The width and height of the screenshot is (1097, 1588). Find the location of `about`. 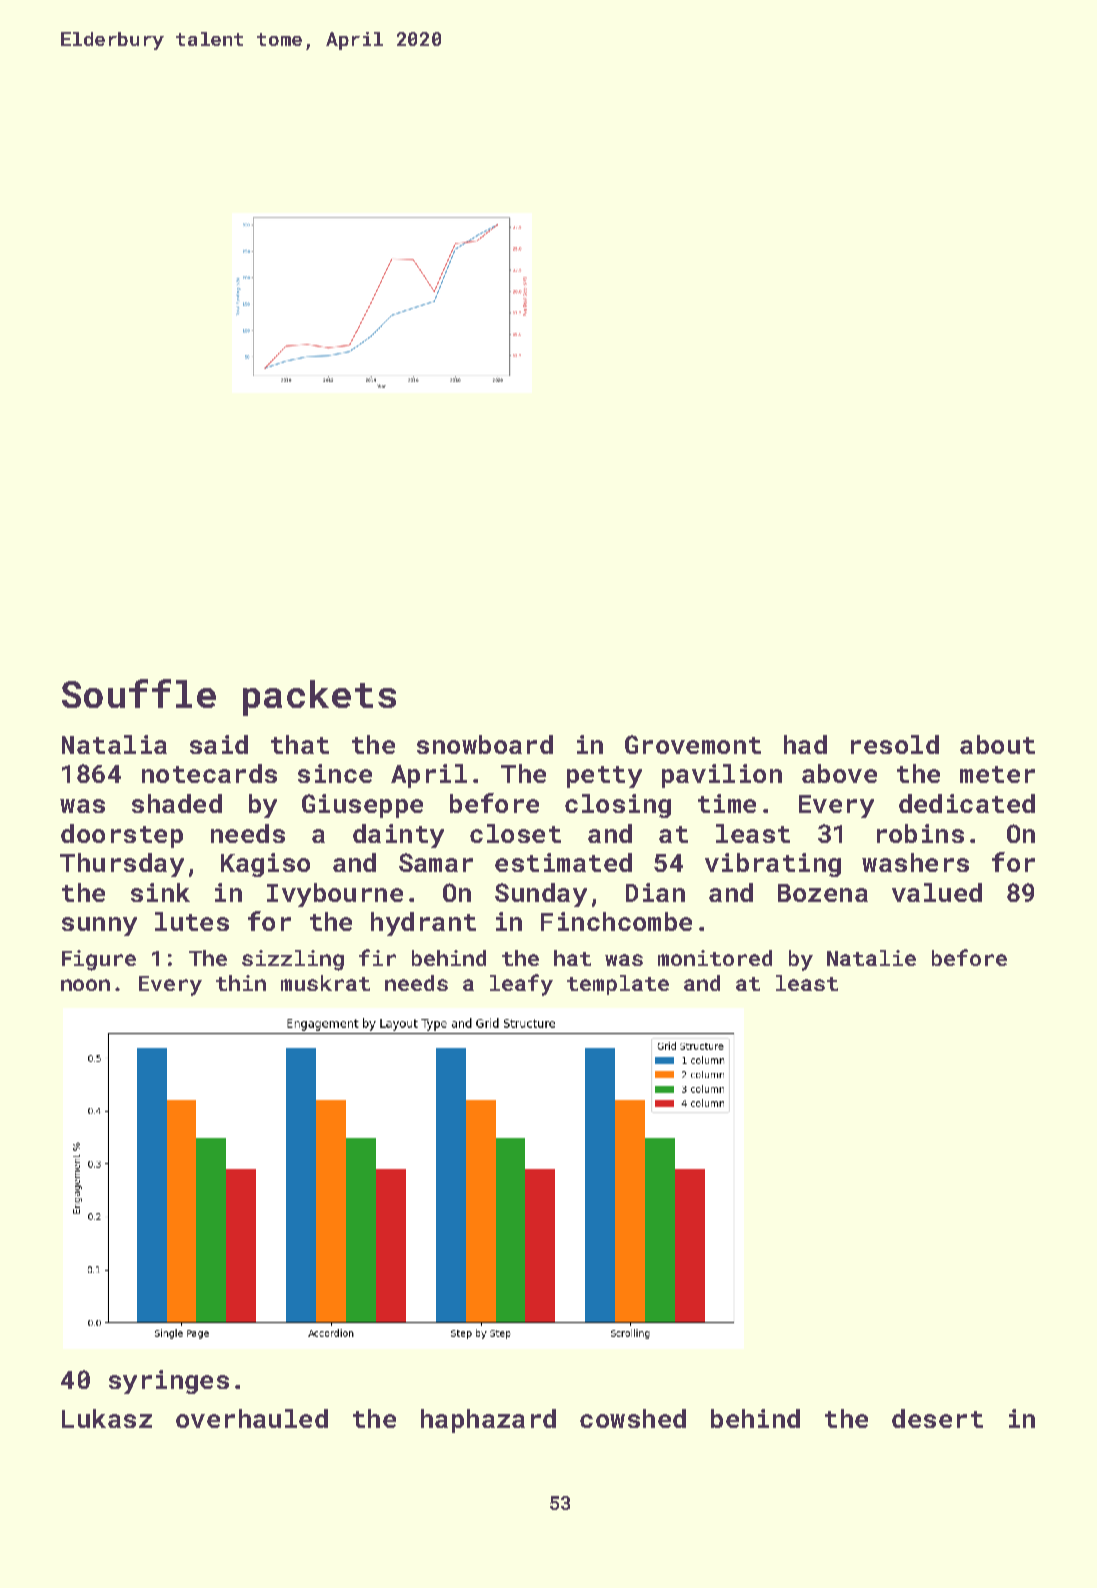

about is located at coordinates (997, 744).
